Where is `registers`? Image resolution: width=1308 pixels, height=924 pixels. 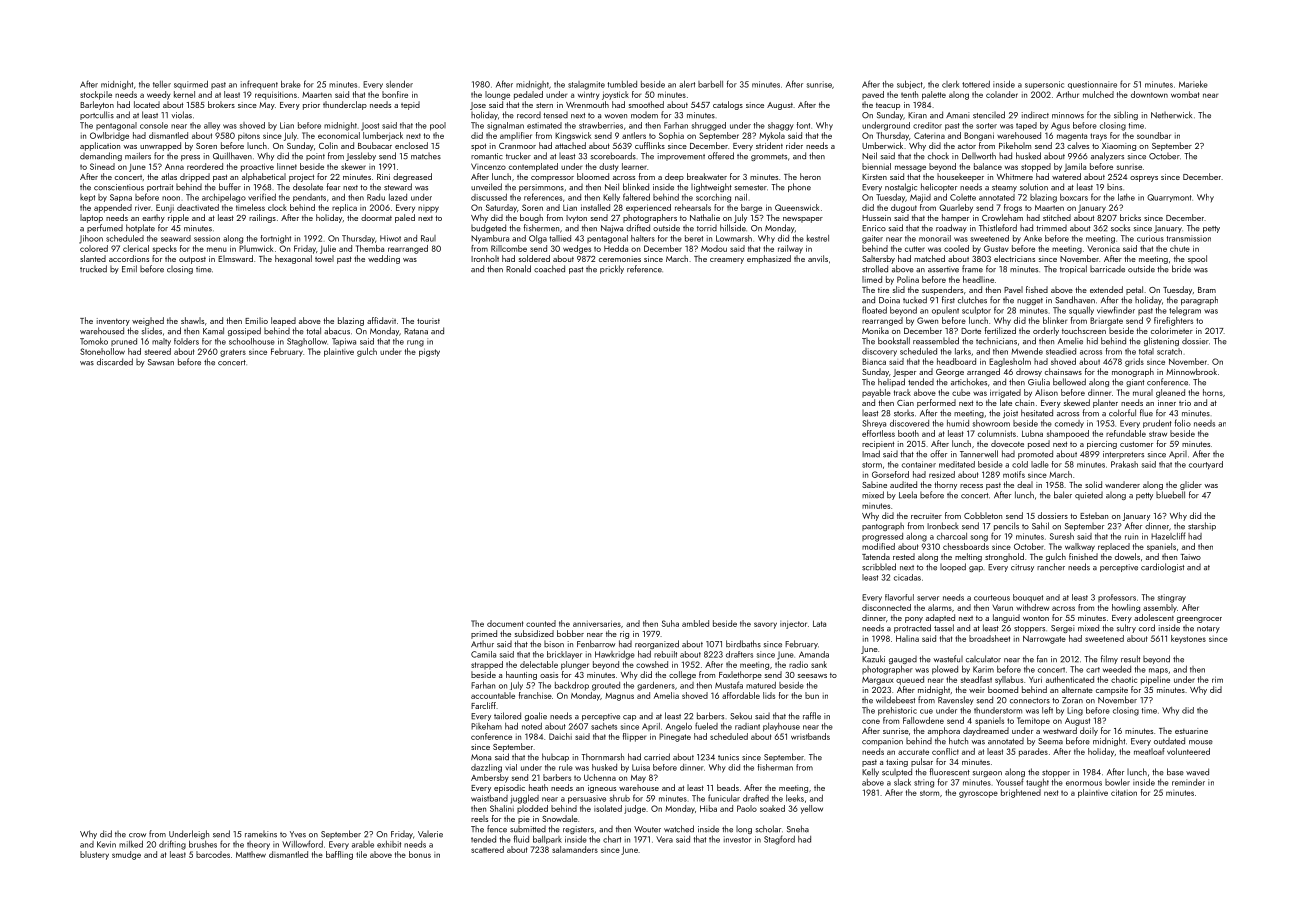 registers is located at coordinates (578, 830).
